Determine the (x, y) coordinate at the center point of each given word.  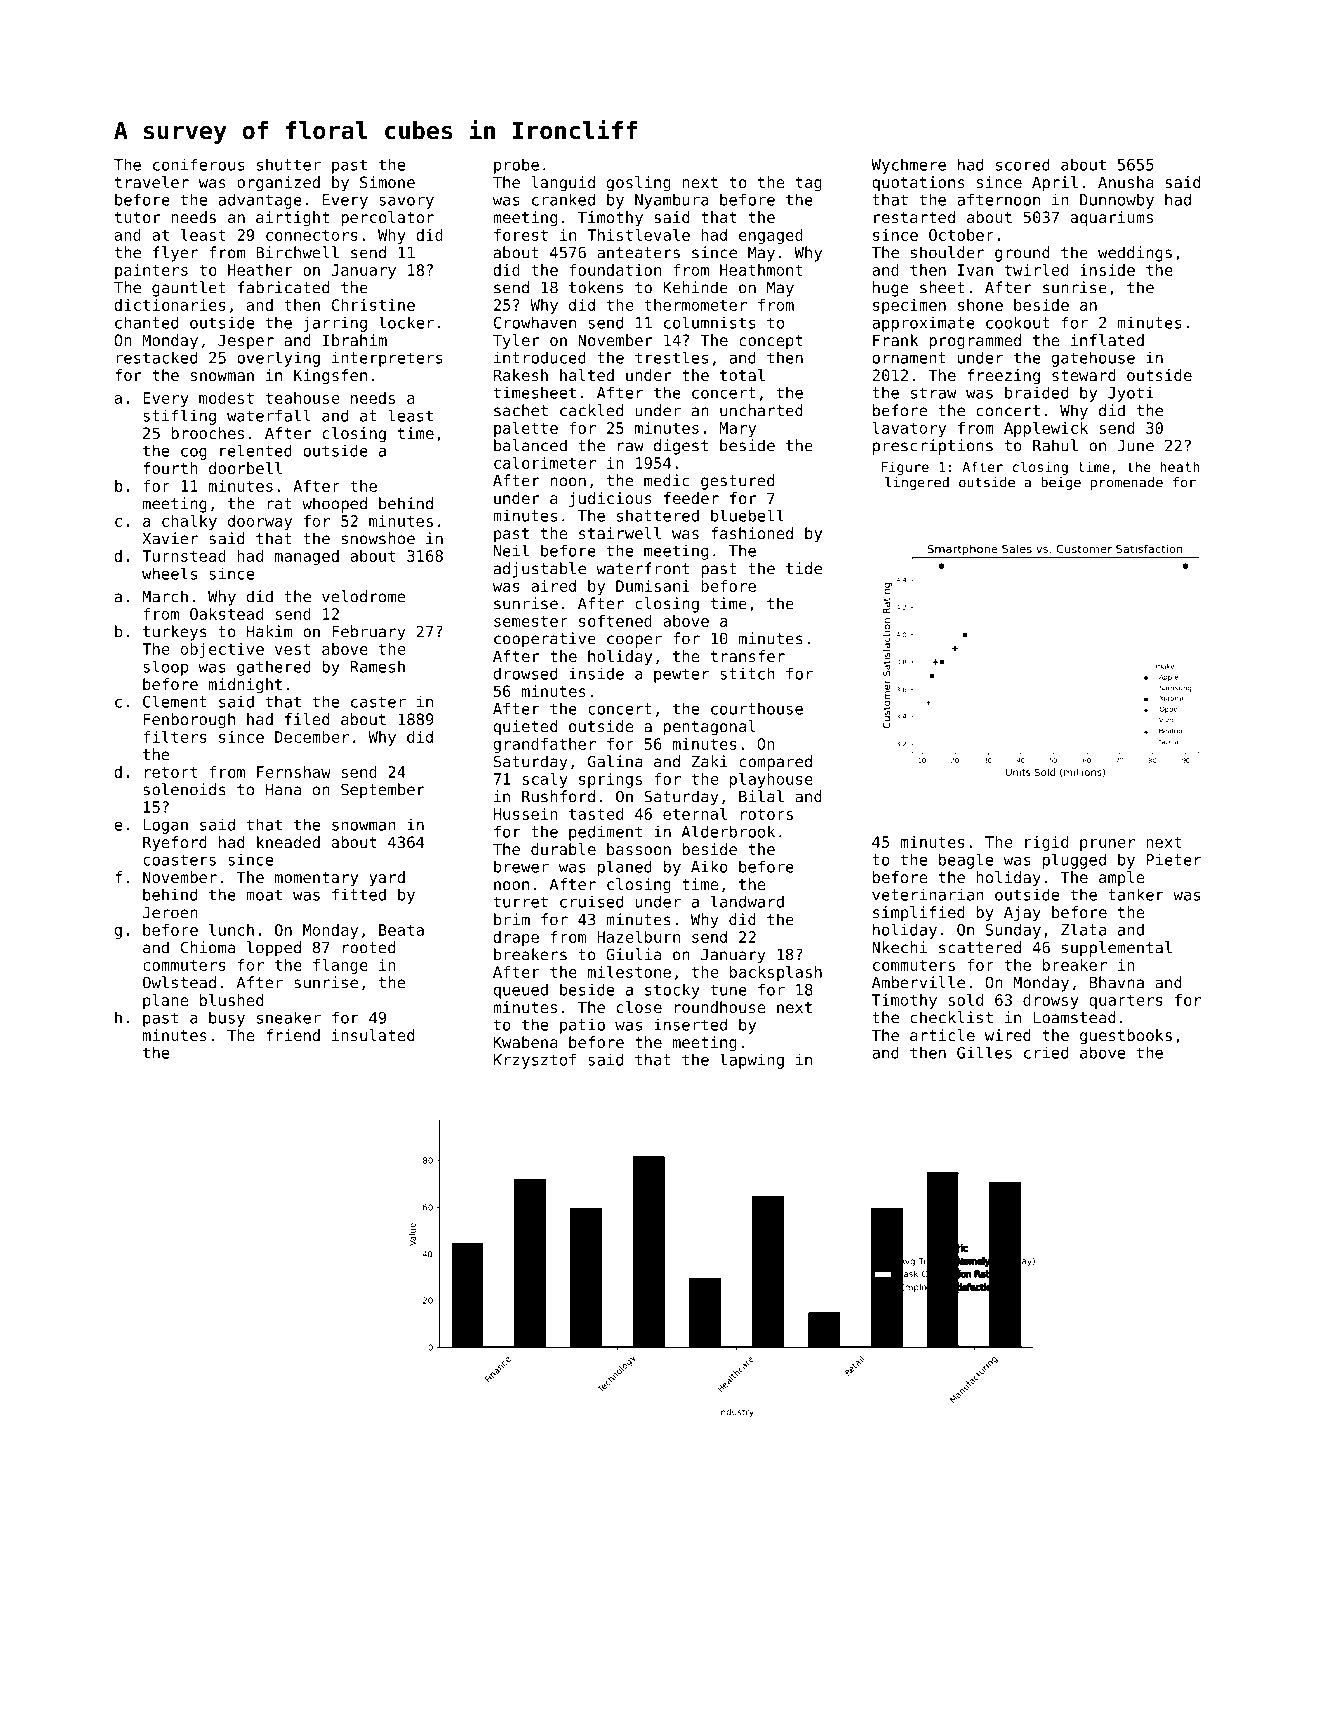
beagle (966, 861)
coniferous (199, 164)
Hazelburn (638, 937)
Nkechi (899, 947)
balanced (530, 445)
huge (890, 289)
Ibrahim (355, 340)
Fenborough (189, 721)
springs (610, 780)
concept (771, 342)
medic (667, 480)
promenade (1127, 483)
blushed (231, 1000)
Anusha (1126, 182)
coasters (179, 860)
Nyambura (672, 201)
